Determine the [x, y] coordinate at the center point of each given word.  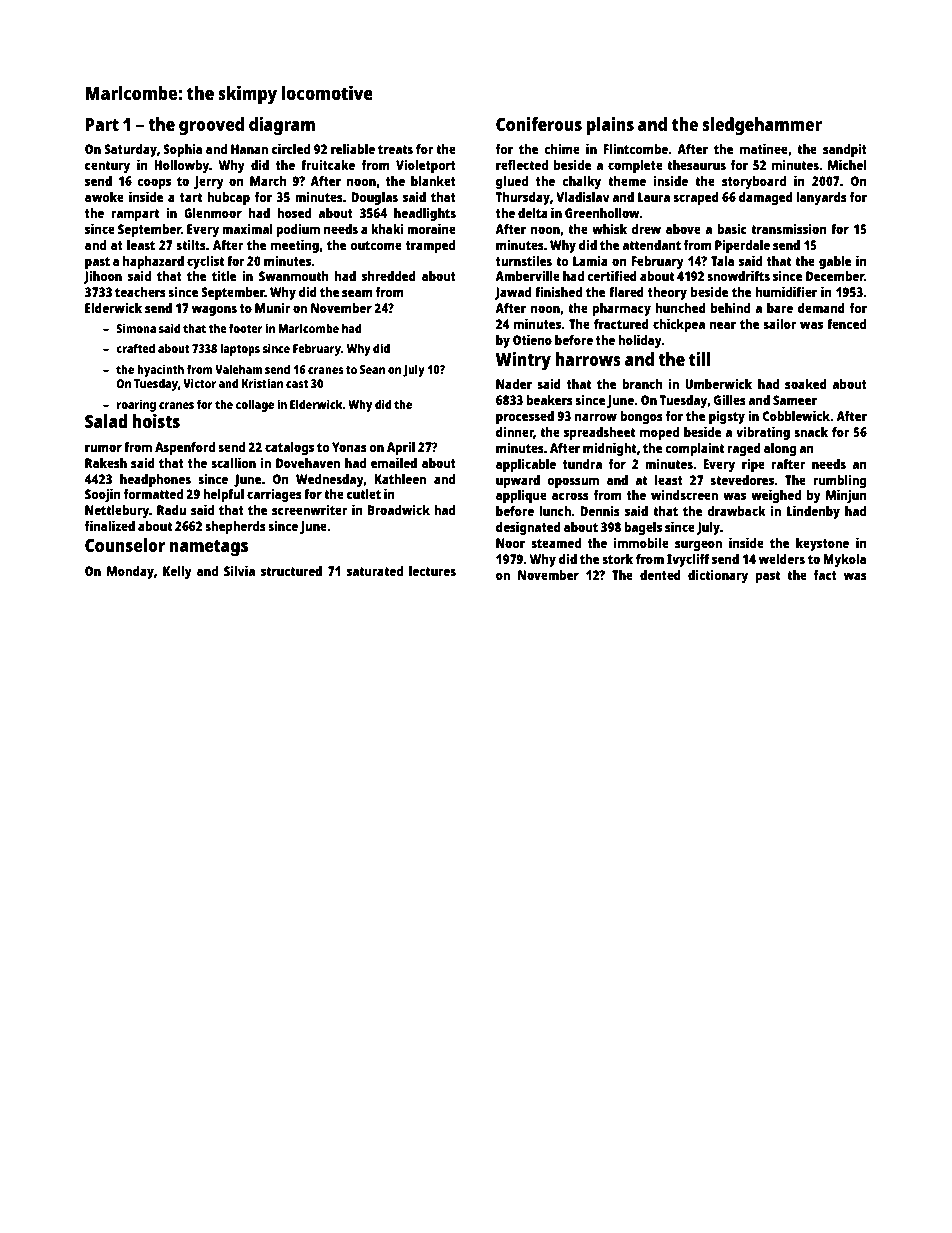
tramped [430, 246]
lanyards [821, 198]
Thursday [523, 198]
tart [191, 197]
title [224, 275]
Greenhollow [602, 213]
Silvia [239, 570]
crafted [135, 348]
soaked [806, 384]
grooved [211, 126]
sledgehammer [762, 126]
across [570, 496]
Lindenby [813, 512]
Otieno [532, 339]
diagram [282, 126]
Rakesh [106, 463]
